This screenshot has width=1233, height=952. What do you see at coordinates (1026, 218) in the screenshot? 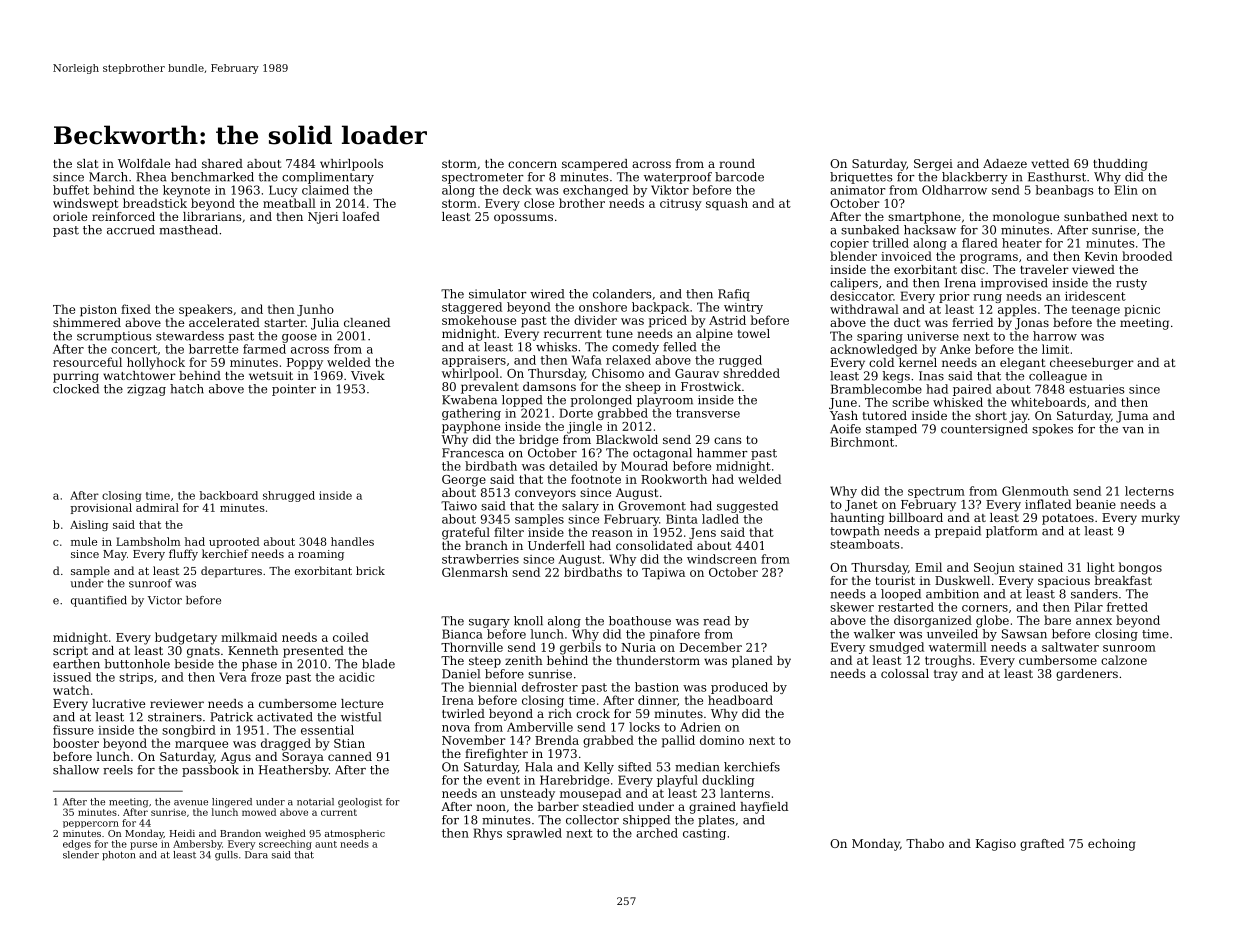
I see `monologue` at bounding box center [1026, 218].
